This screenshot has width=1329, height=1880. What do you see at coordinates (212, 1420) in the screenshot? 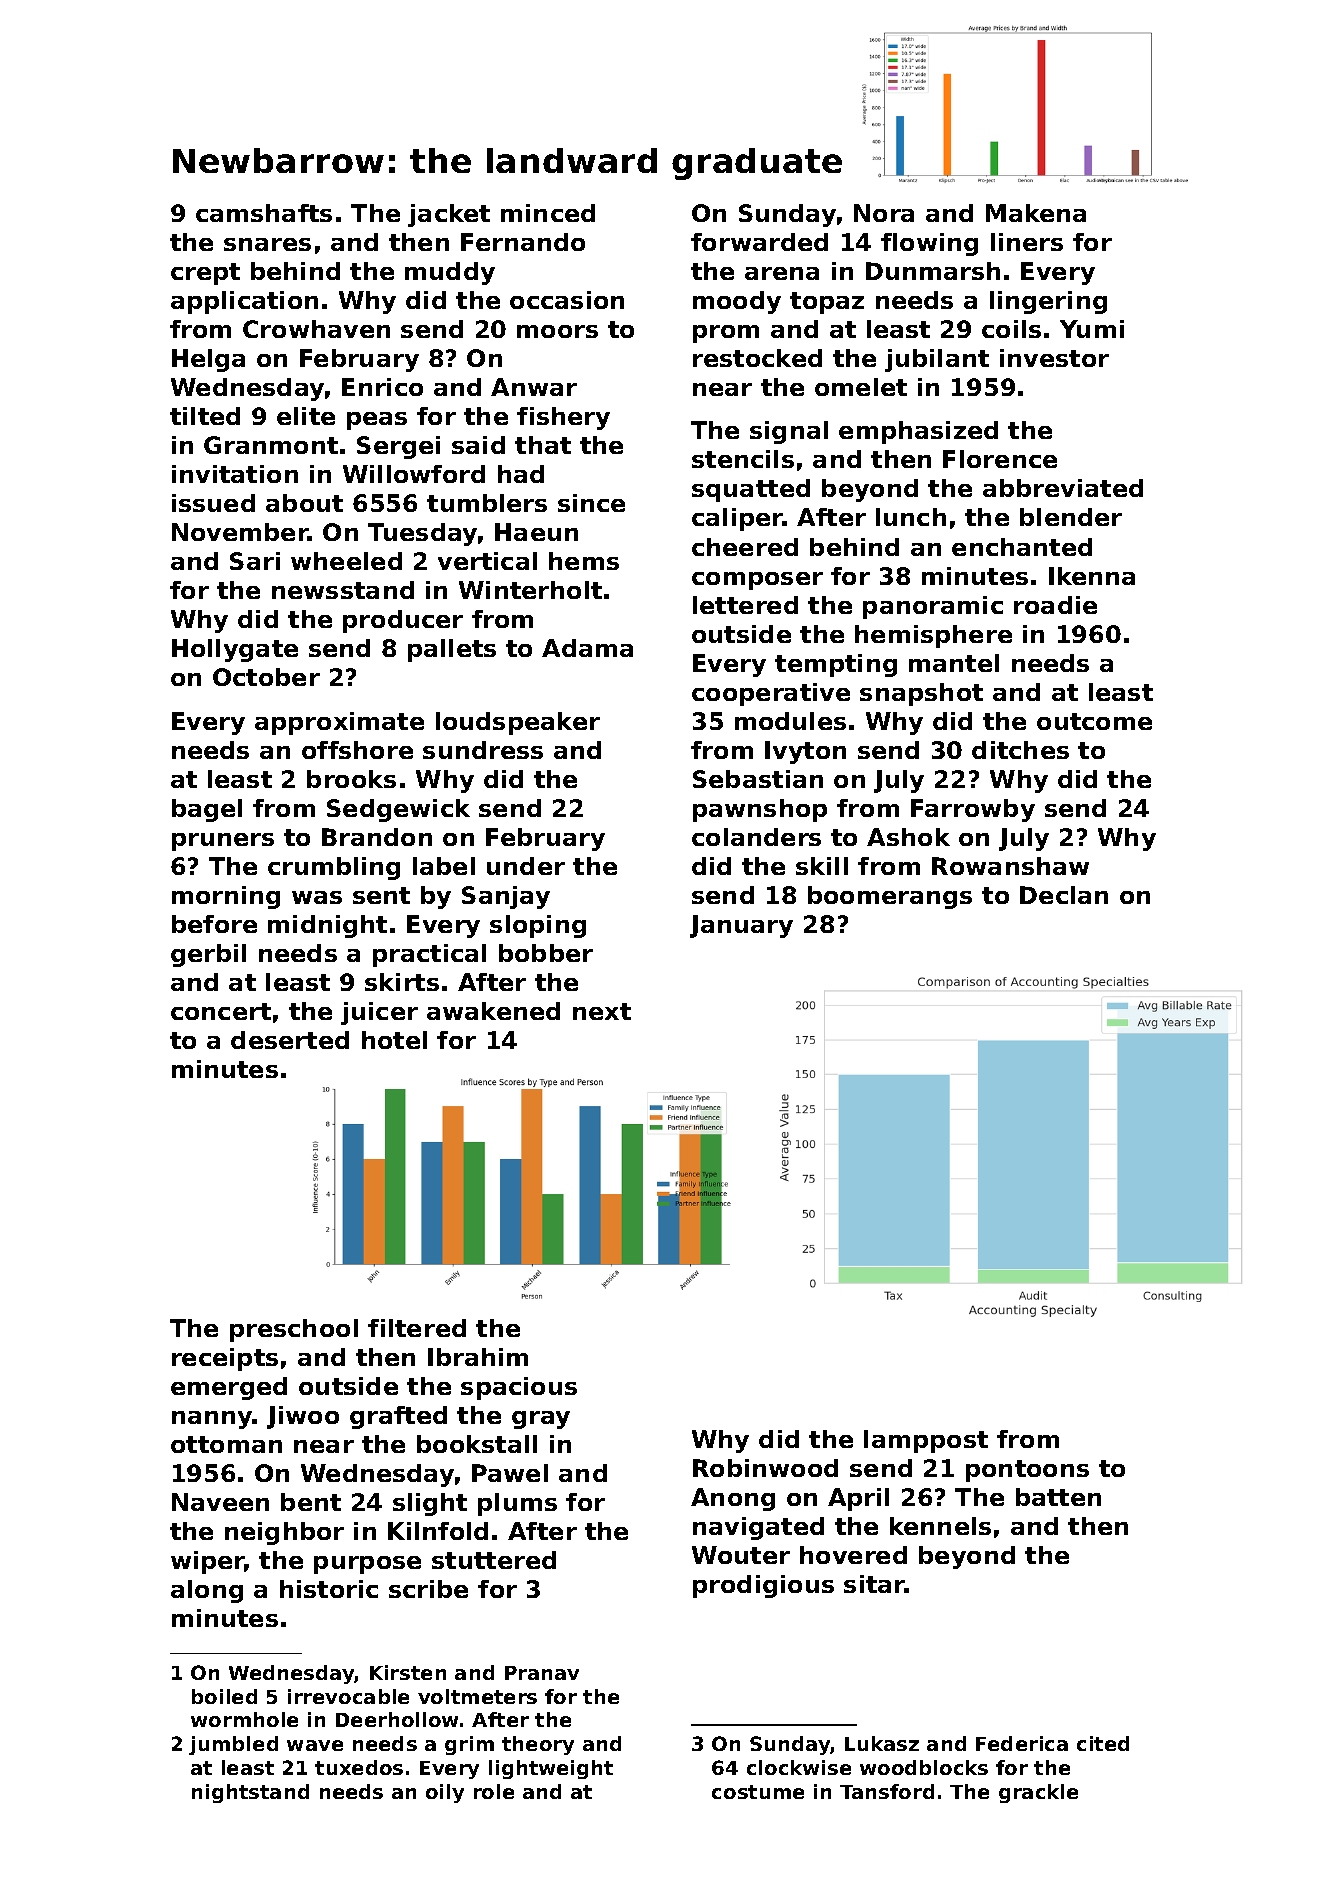
I see `nanny` at bounding box center [212, 1420].
